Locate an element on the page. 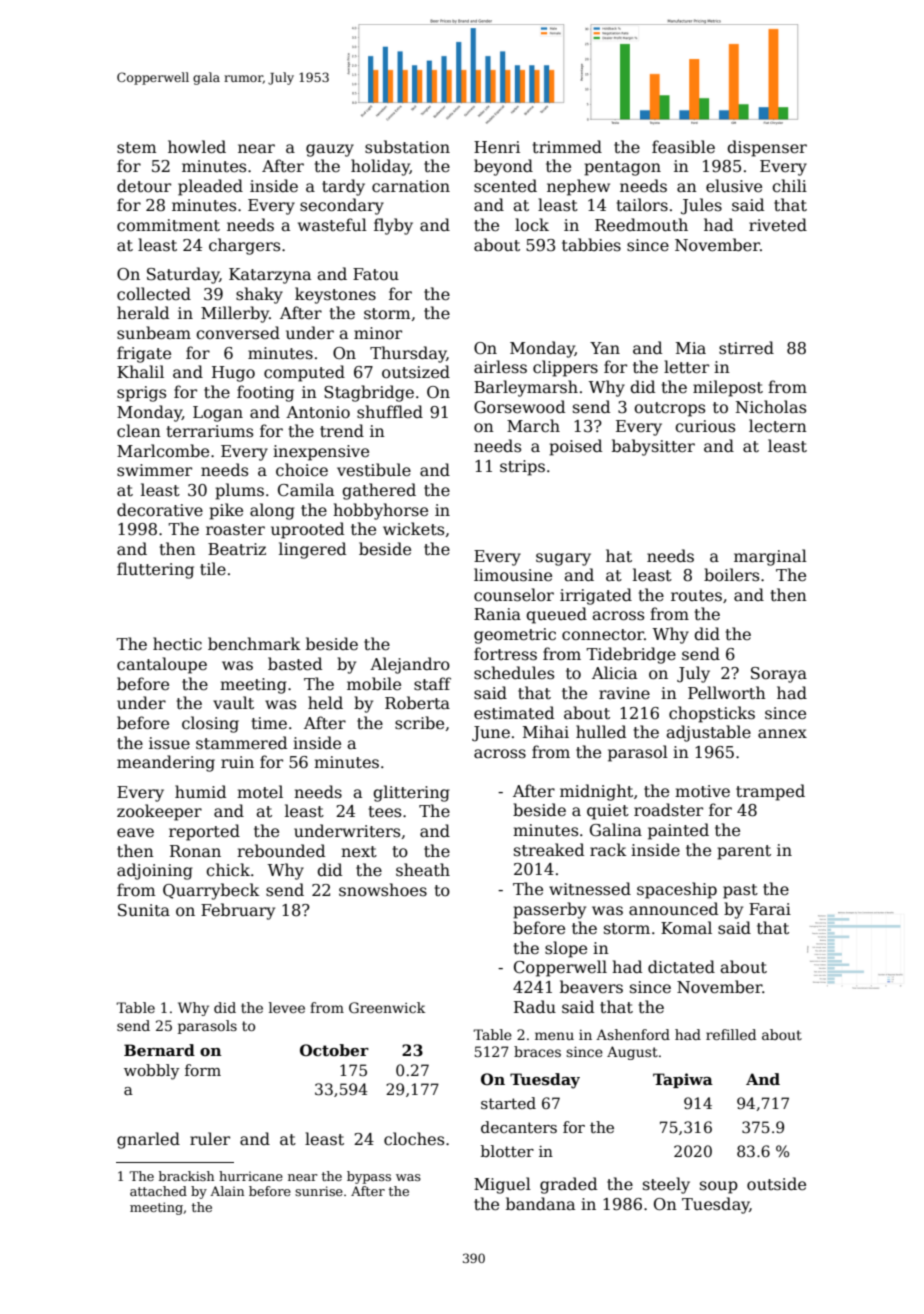  substation is located at coordinates (407, 147).
